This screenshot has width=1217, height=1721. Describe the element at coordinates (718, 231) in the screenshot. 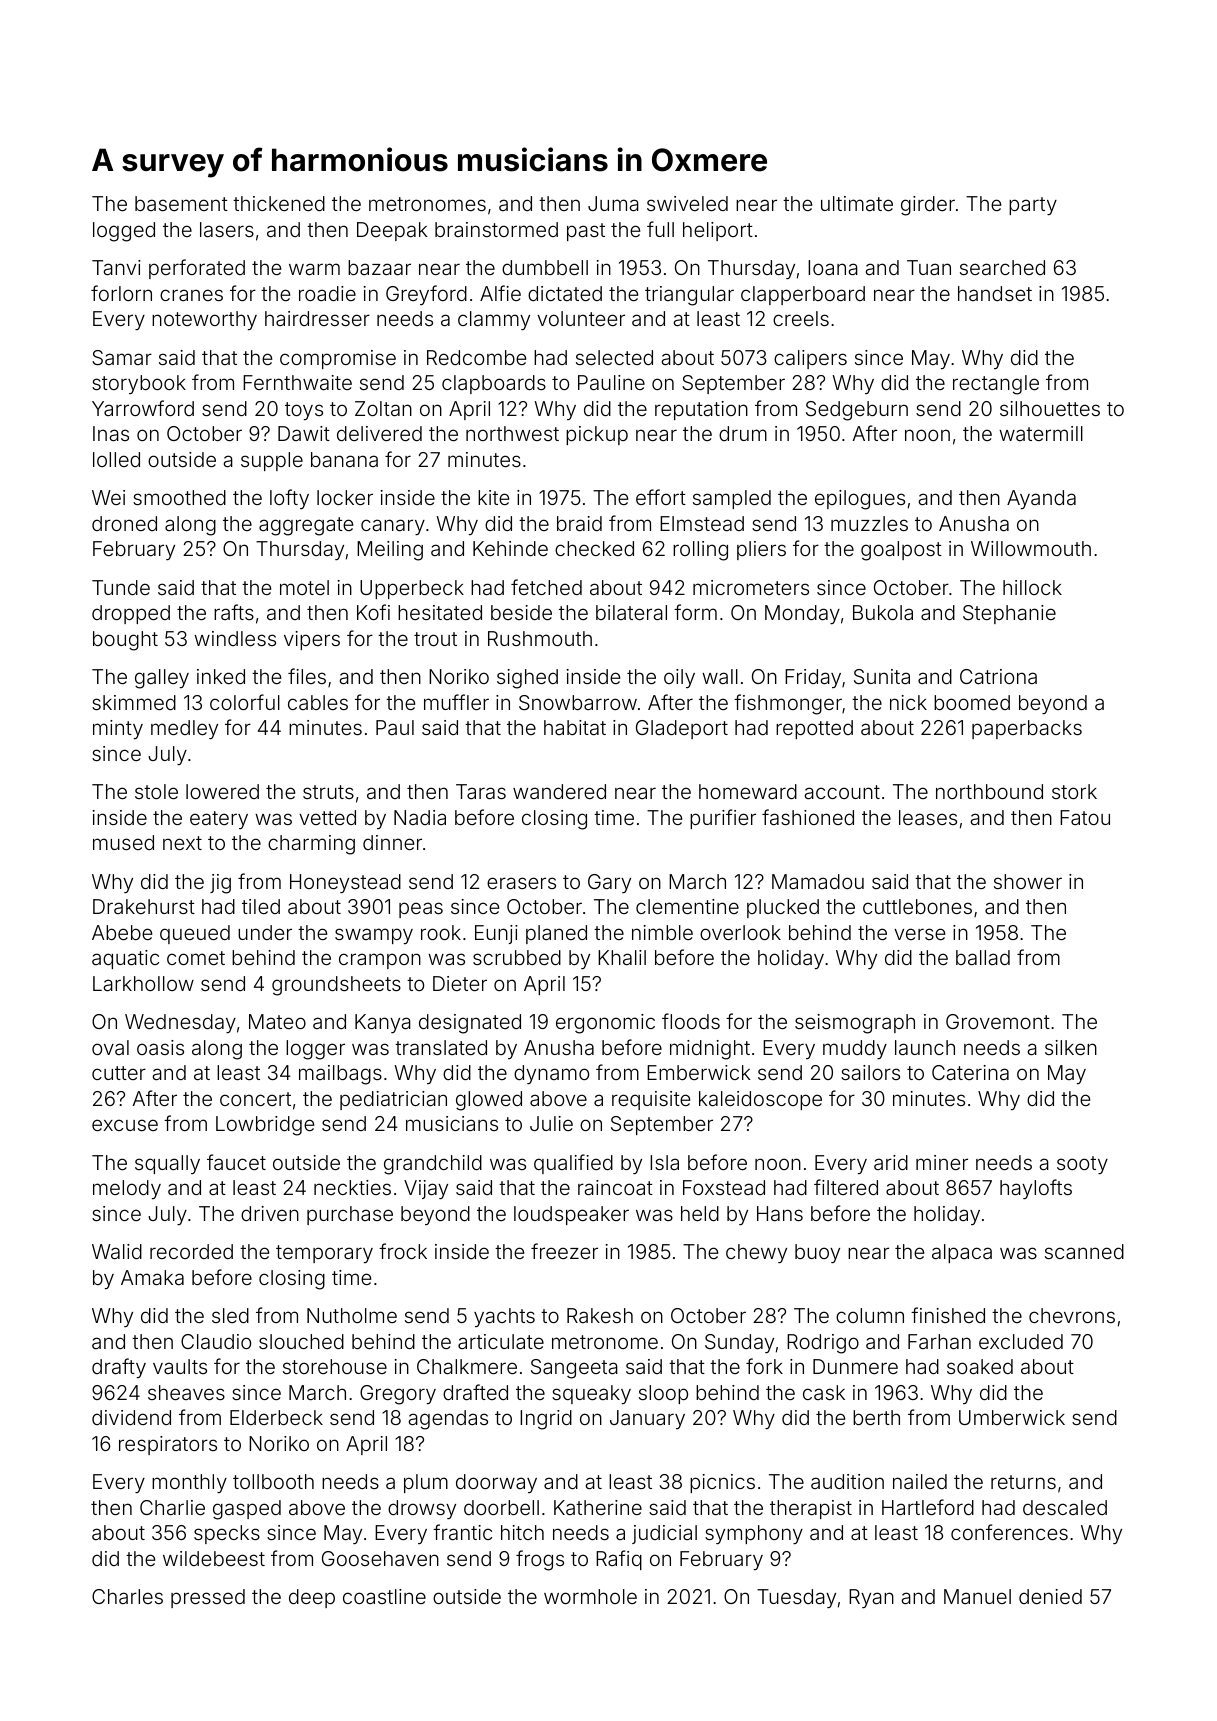

I see `heliport` at that location.
